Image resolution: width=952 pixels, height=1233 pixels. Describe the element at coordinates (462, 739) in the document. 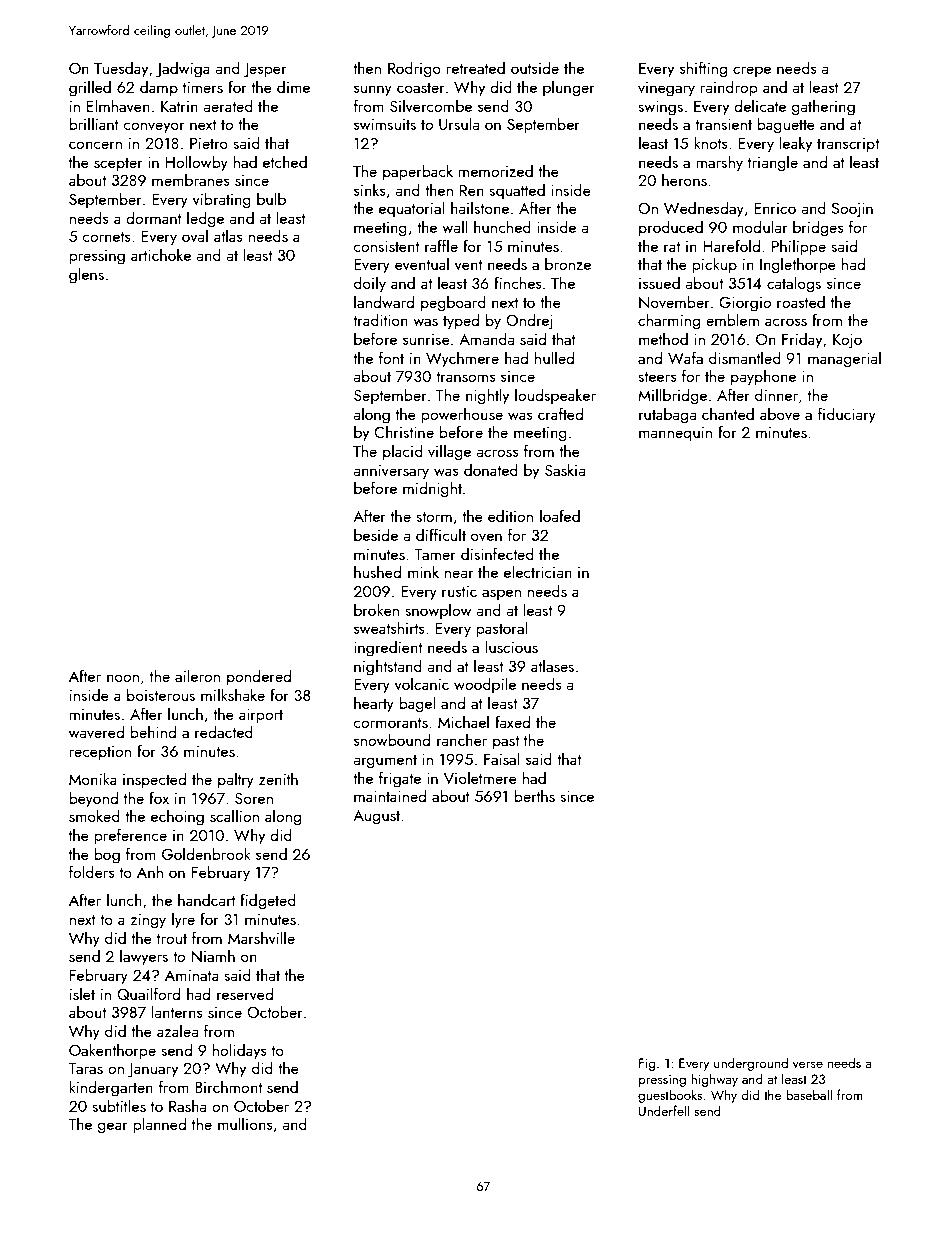

I see `rancher` at that location.
